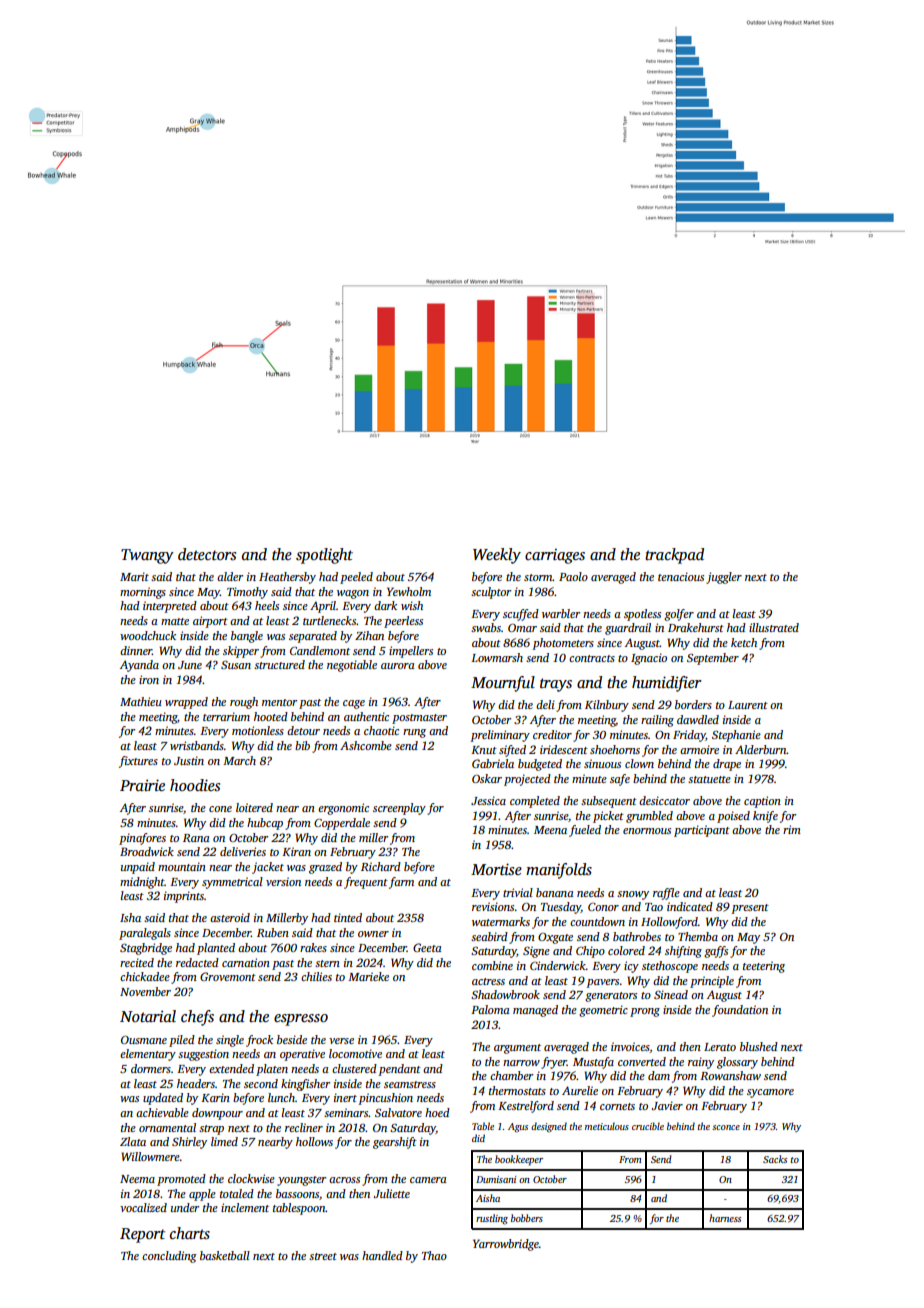 This screenshot has height=1308, width=924. I want to click on Yarrowbridge, so click(506, 1245).
